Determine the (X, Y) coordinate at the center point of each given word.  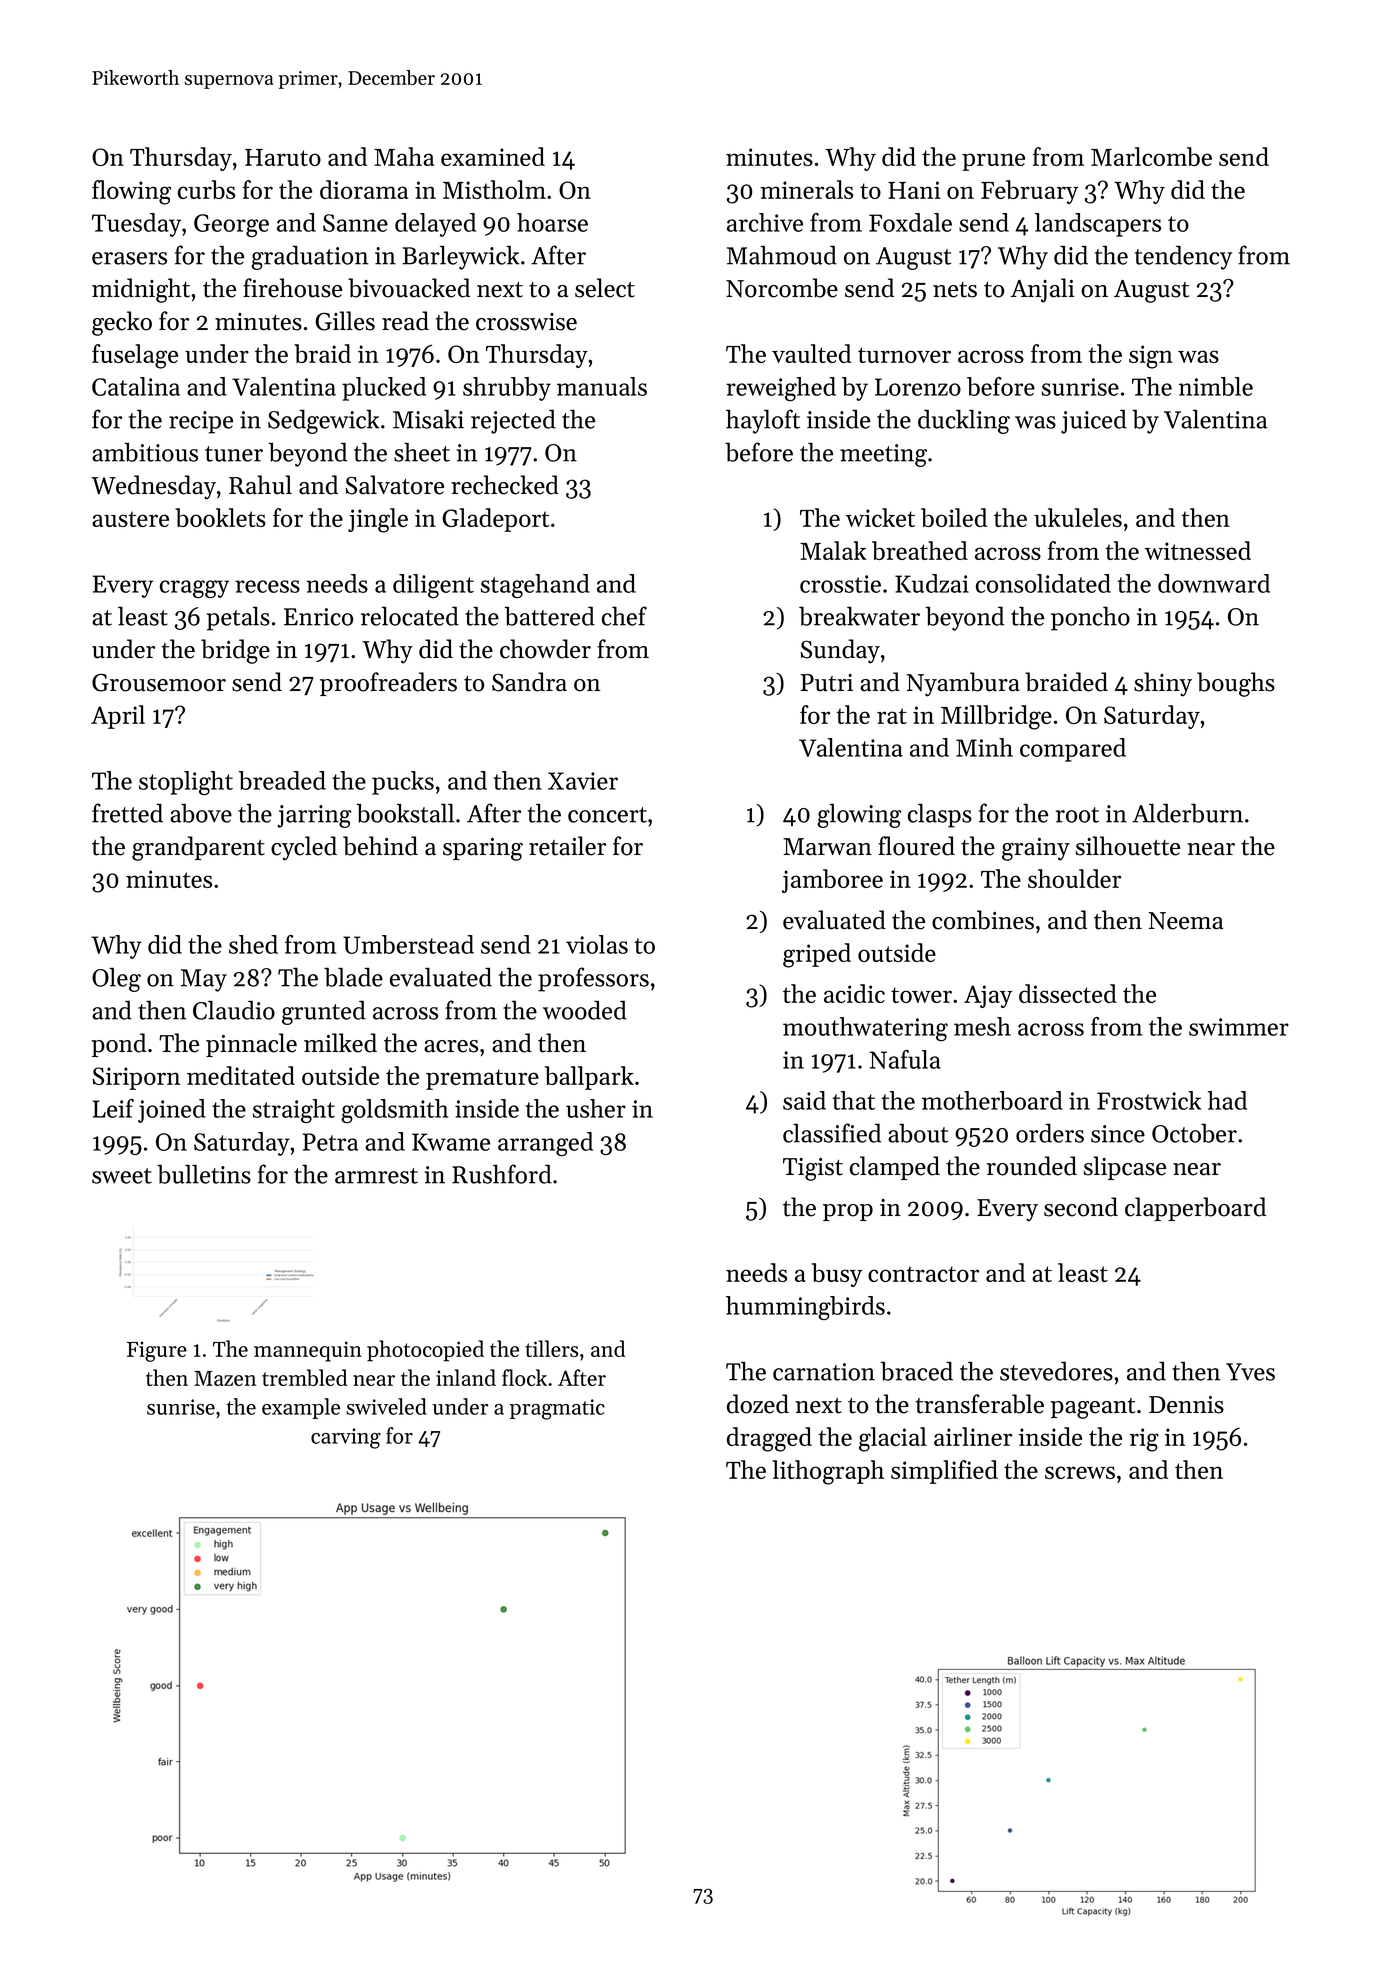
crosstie (840, 584)
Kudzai (932, 583)
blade (353, 977)
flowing (131, 192)
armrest (376, 1176)
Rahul (260, 485)
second (1081, 1207)
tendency (1183, 257)
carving (346, 1438)
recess (267, 586)
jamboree (832, 881)
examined (493, 156)
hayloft (763, 421)
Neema (1185, 921)
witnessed (1198, 550)
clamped (895, 1168)
